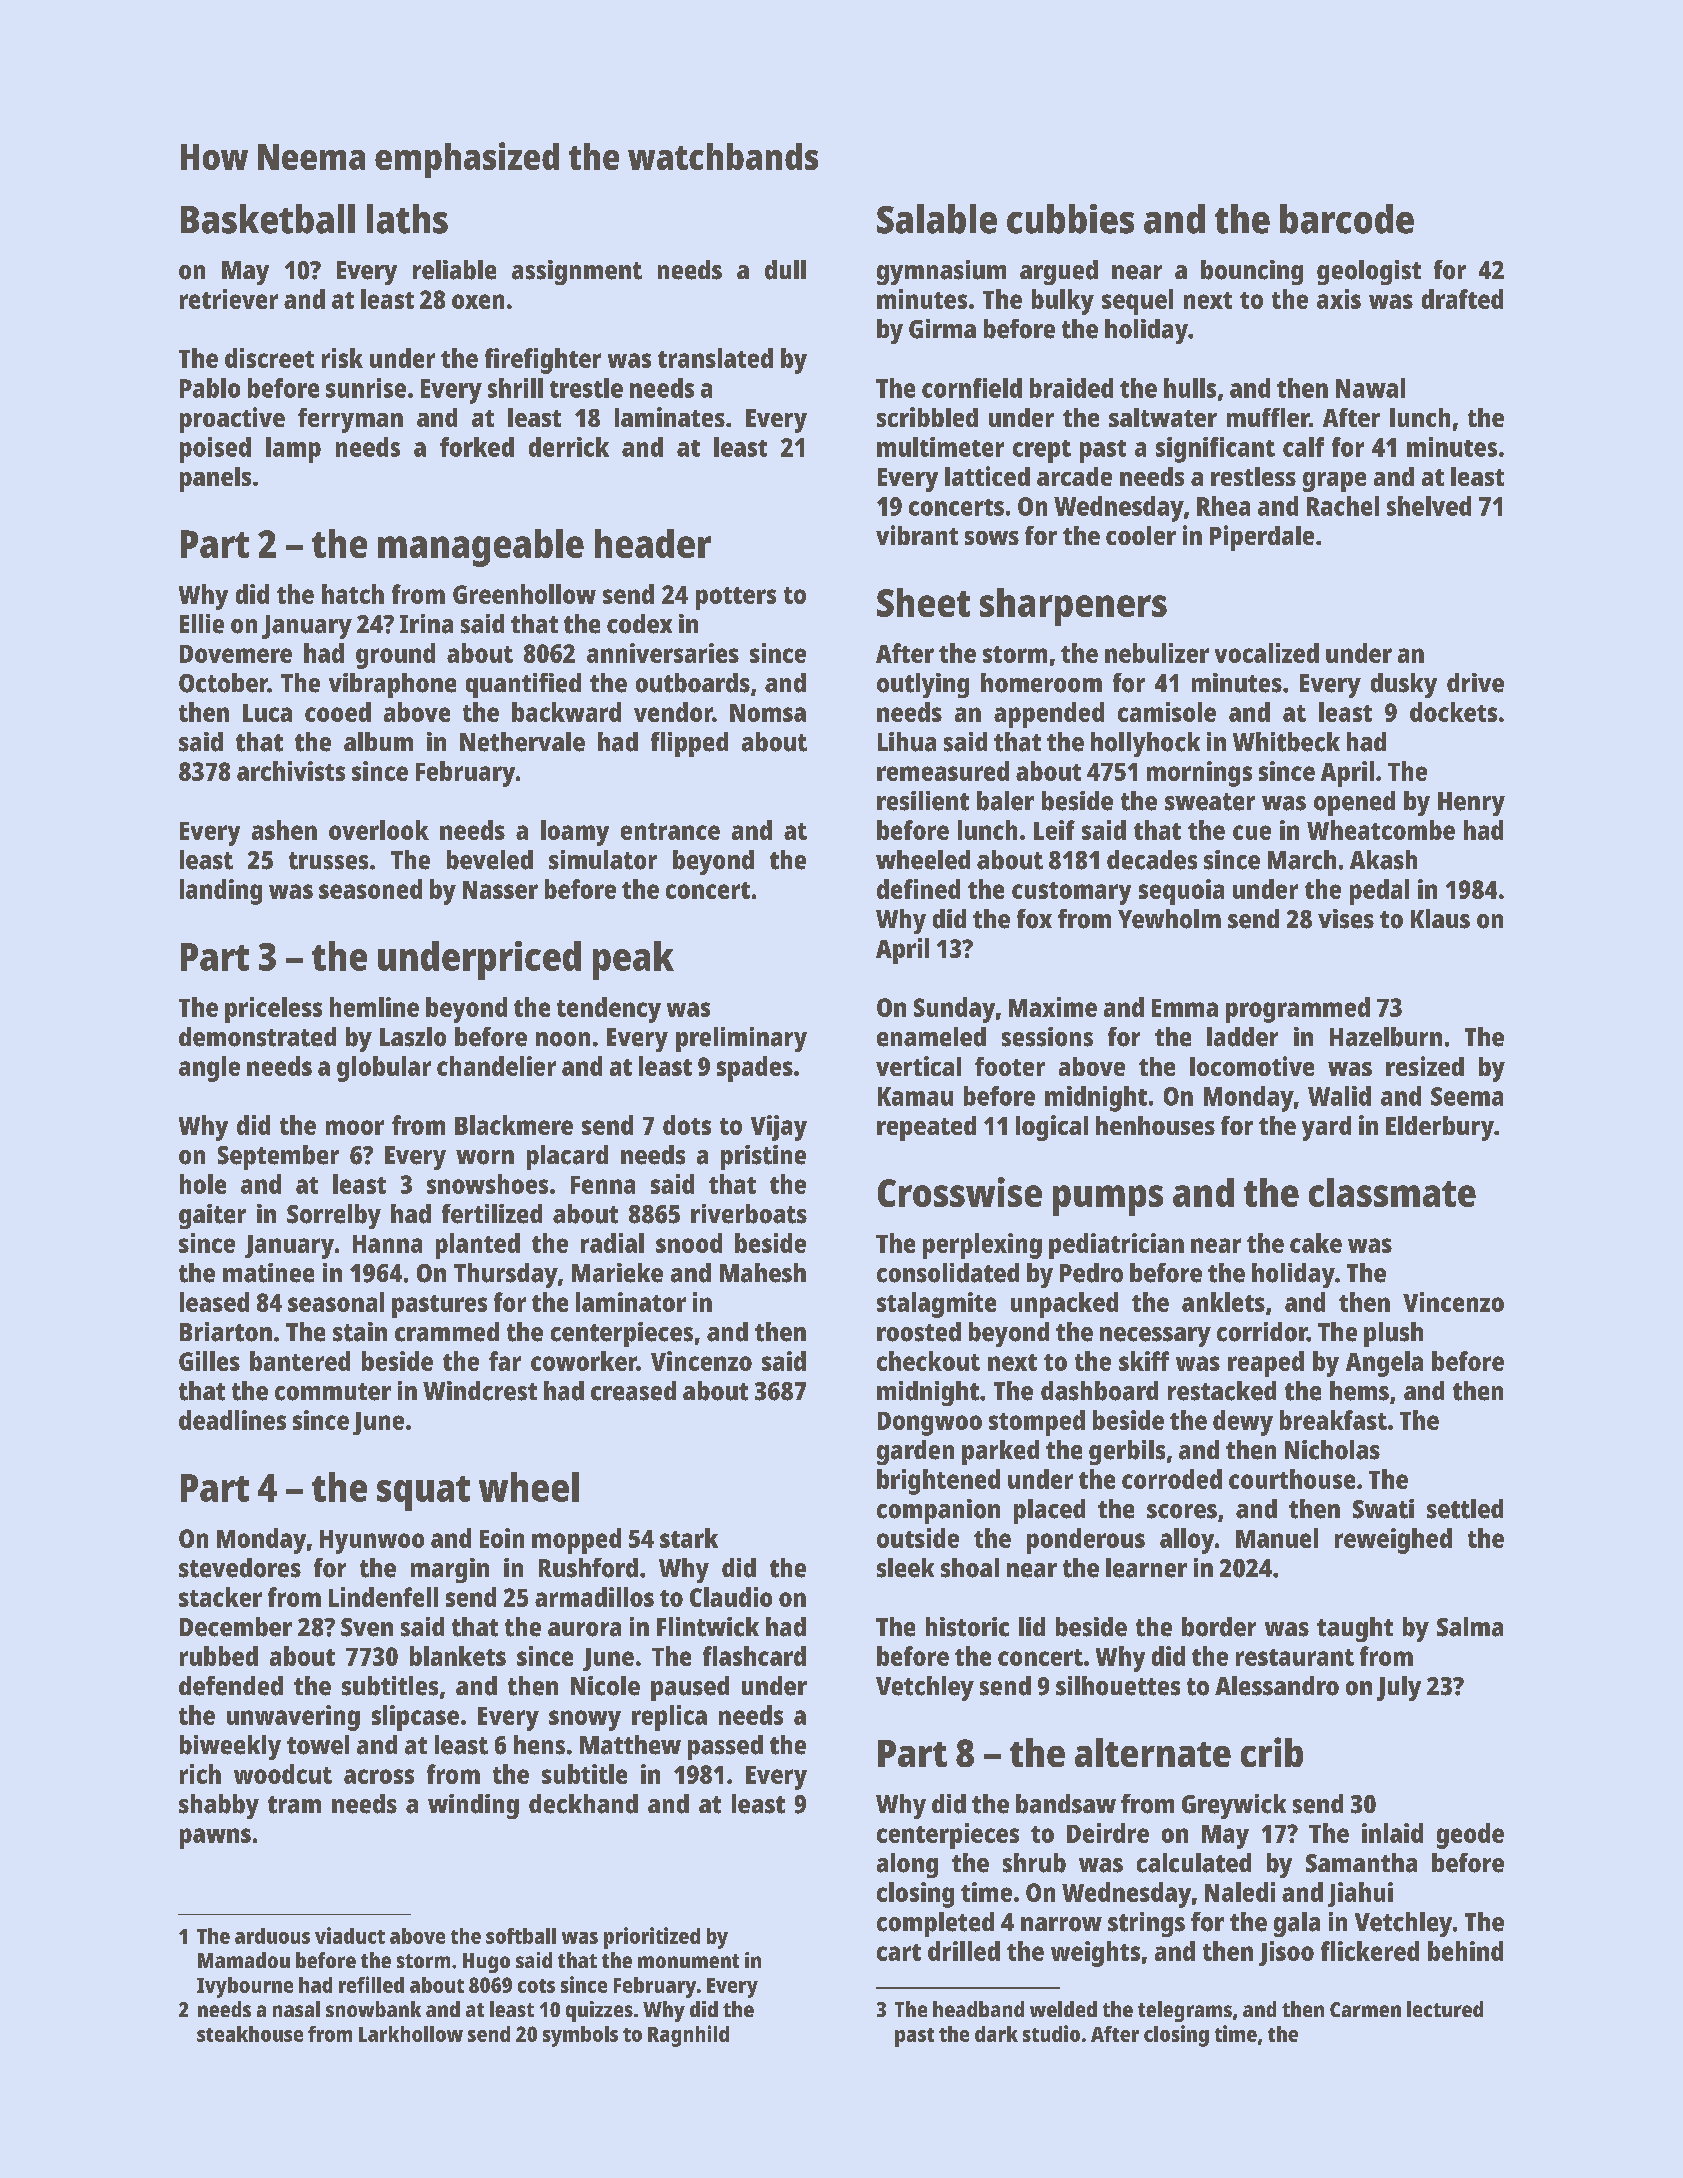 The height and width of the screenshot is (2178, 1683). I want to click on dusky, so click(1404, 685).
